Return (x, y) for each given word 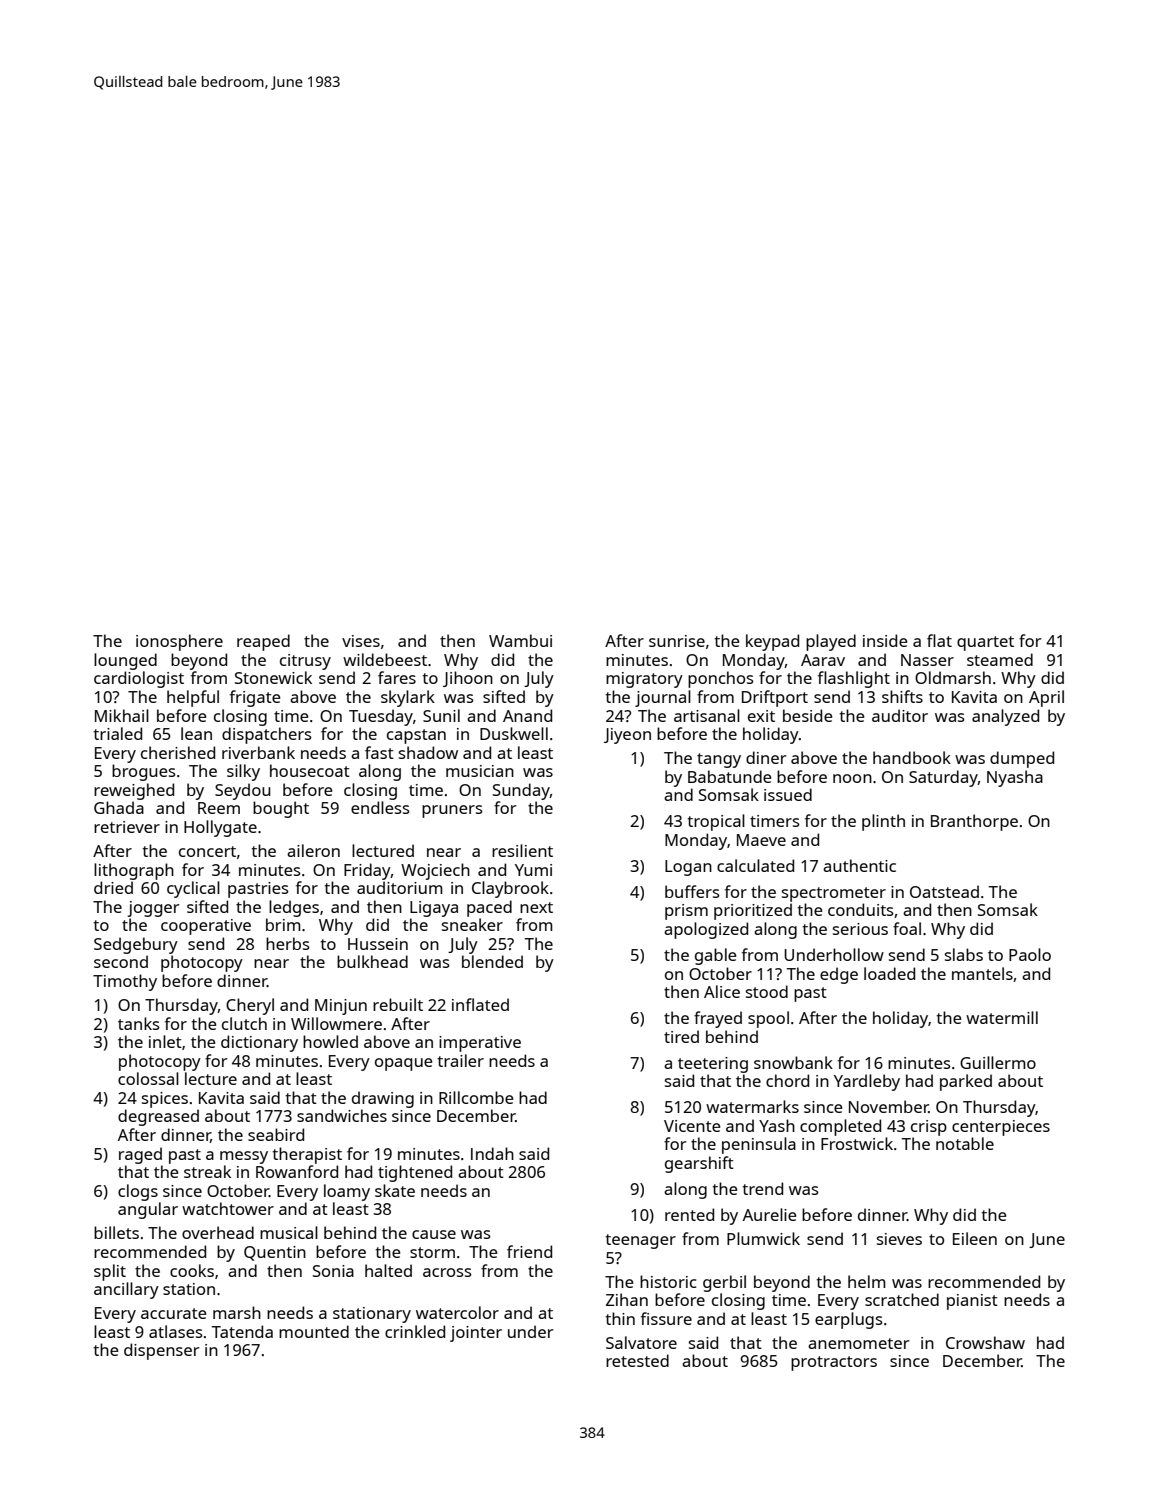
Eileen (975, 1238)
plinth (883, 822)
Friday (367, 871)
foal (907, 928)
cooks (192, 1270)
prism (686, 912)
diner (766, 757)
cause (434, 1234)
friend (529, 1251)
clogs (138, 1192)
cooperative (206, 927)
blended (492, 961)
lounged (125, 661)
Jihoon (468, 679)
